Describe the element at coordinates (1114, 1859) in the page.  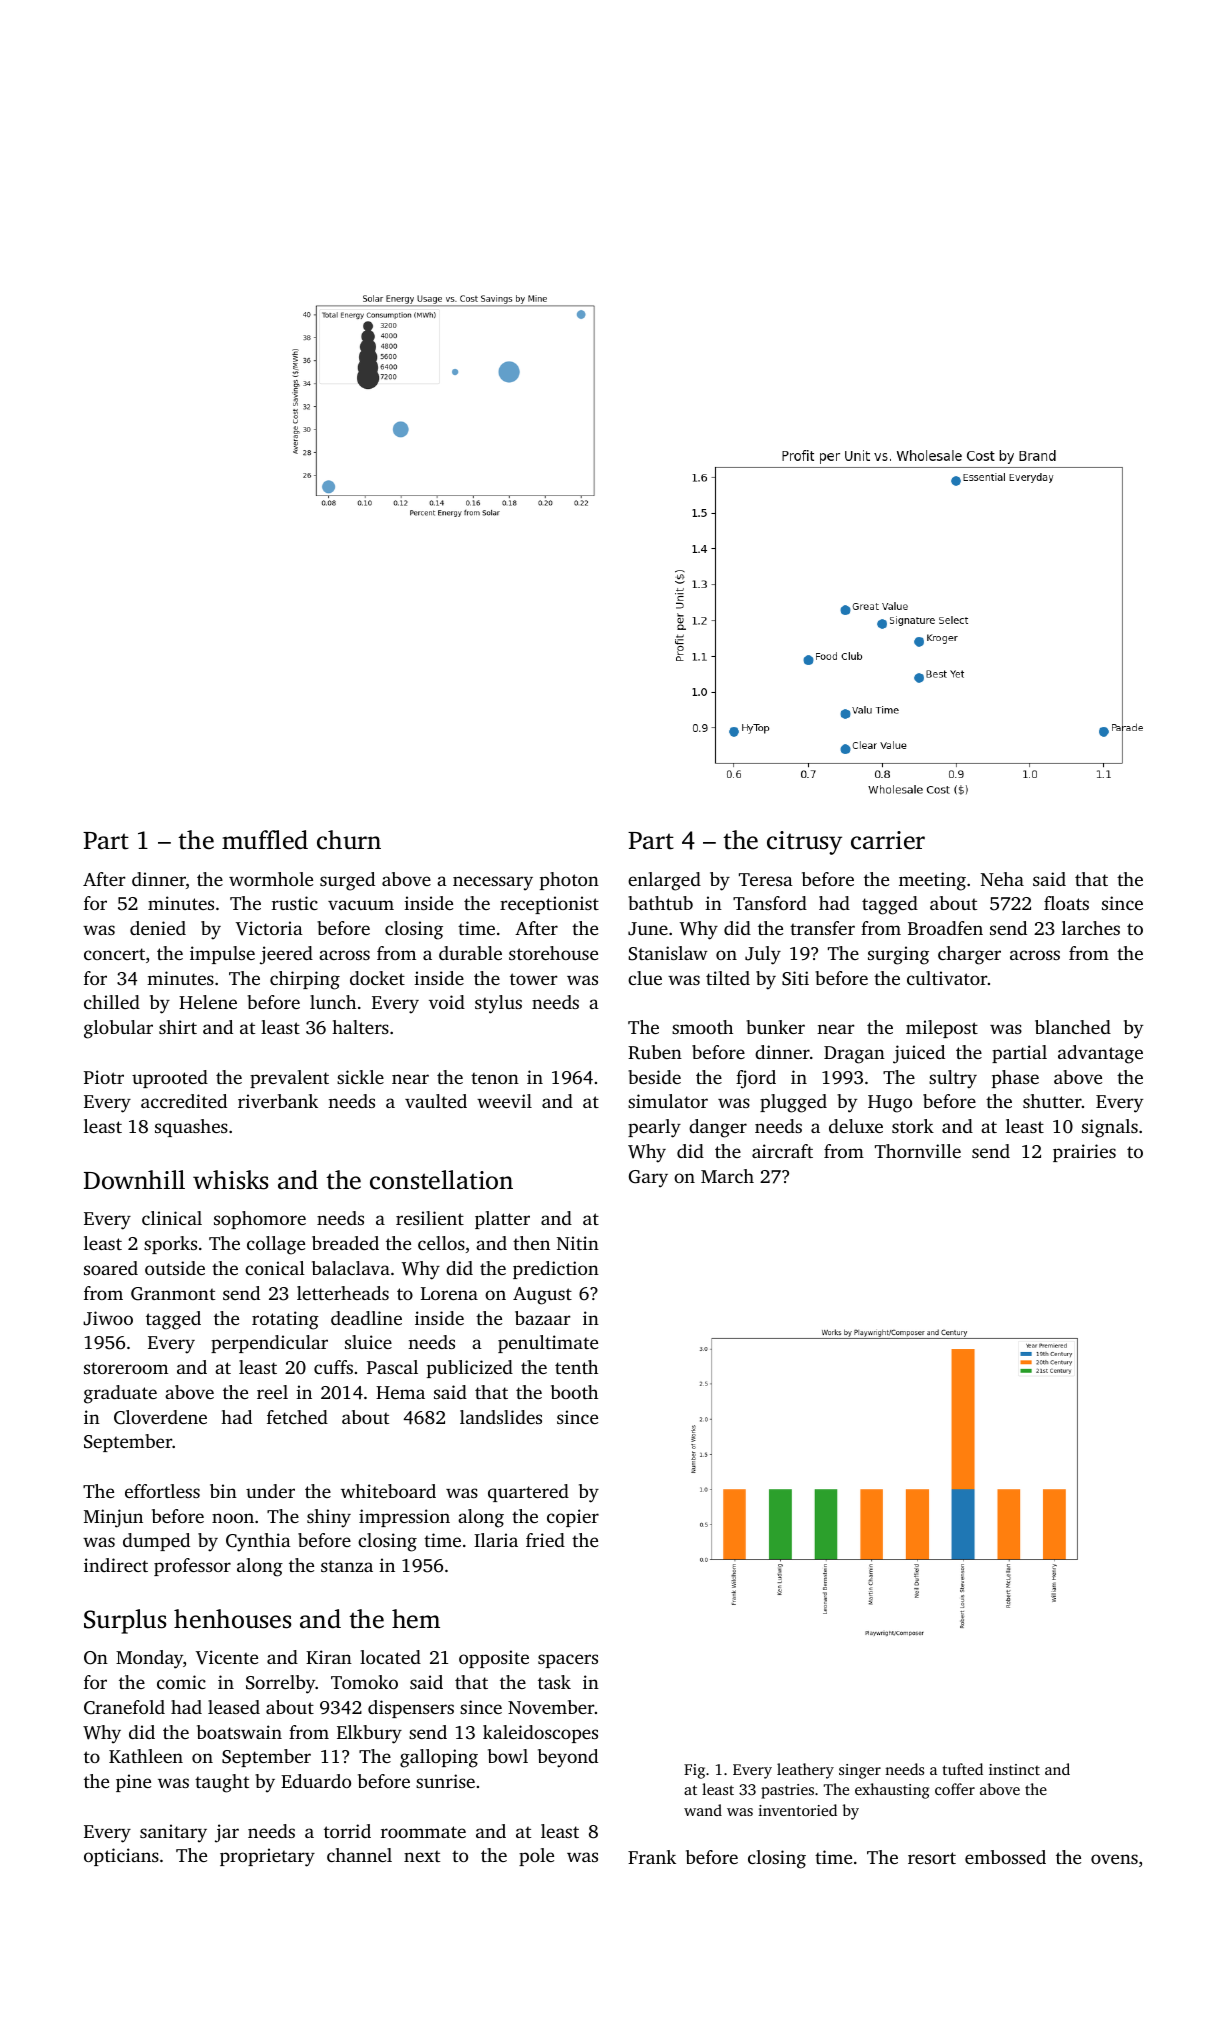
I see `ovens` at that location.
